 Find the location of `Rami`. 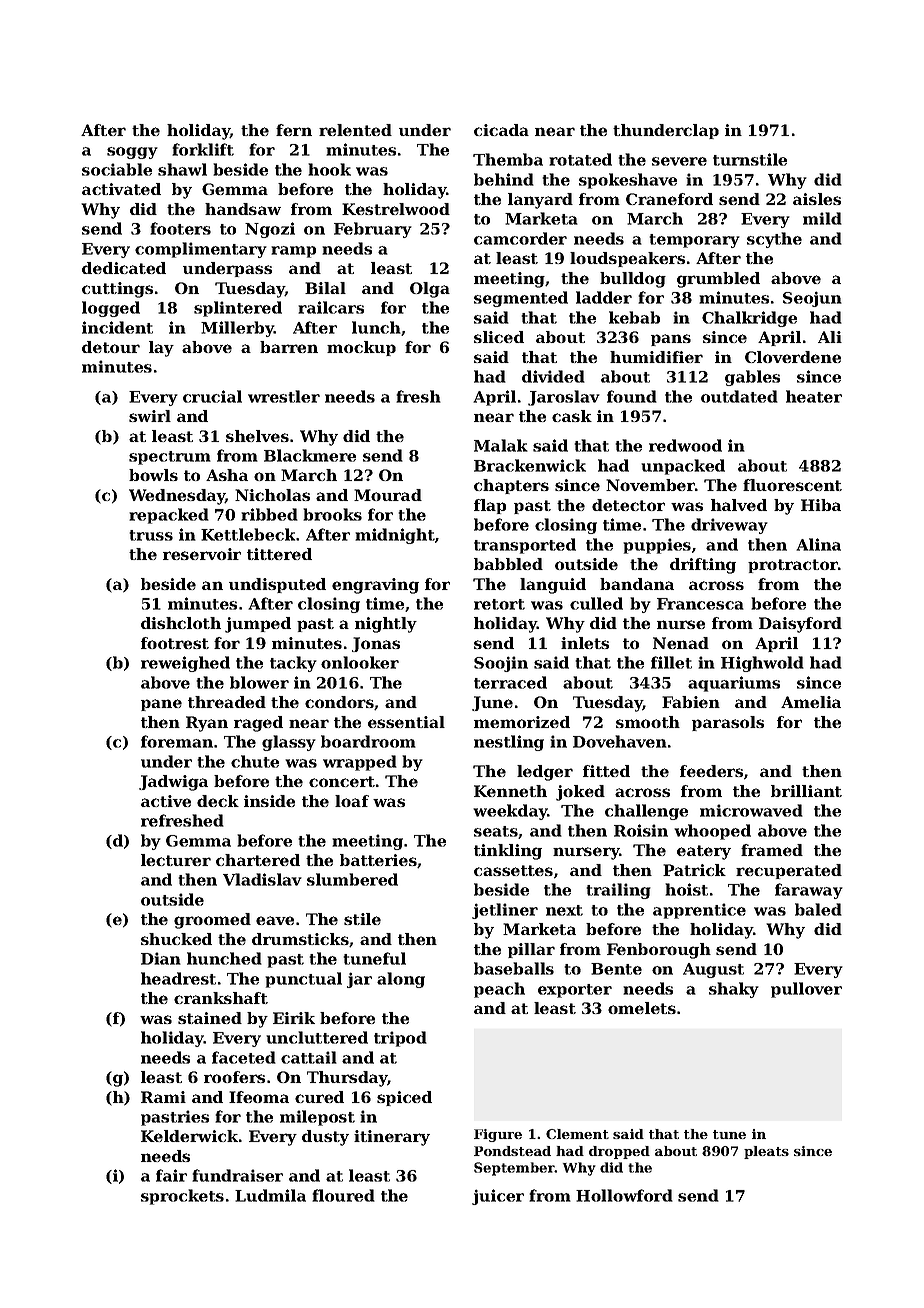

Rami is located at coordinates (163, 1097).
